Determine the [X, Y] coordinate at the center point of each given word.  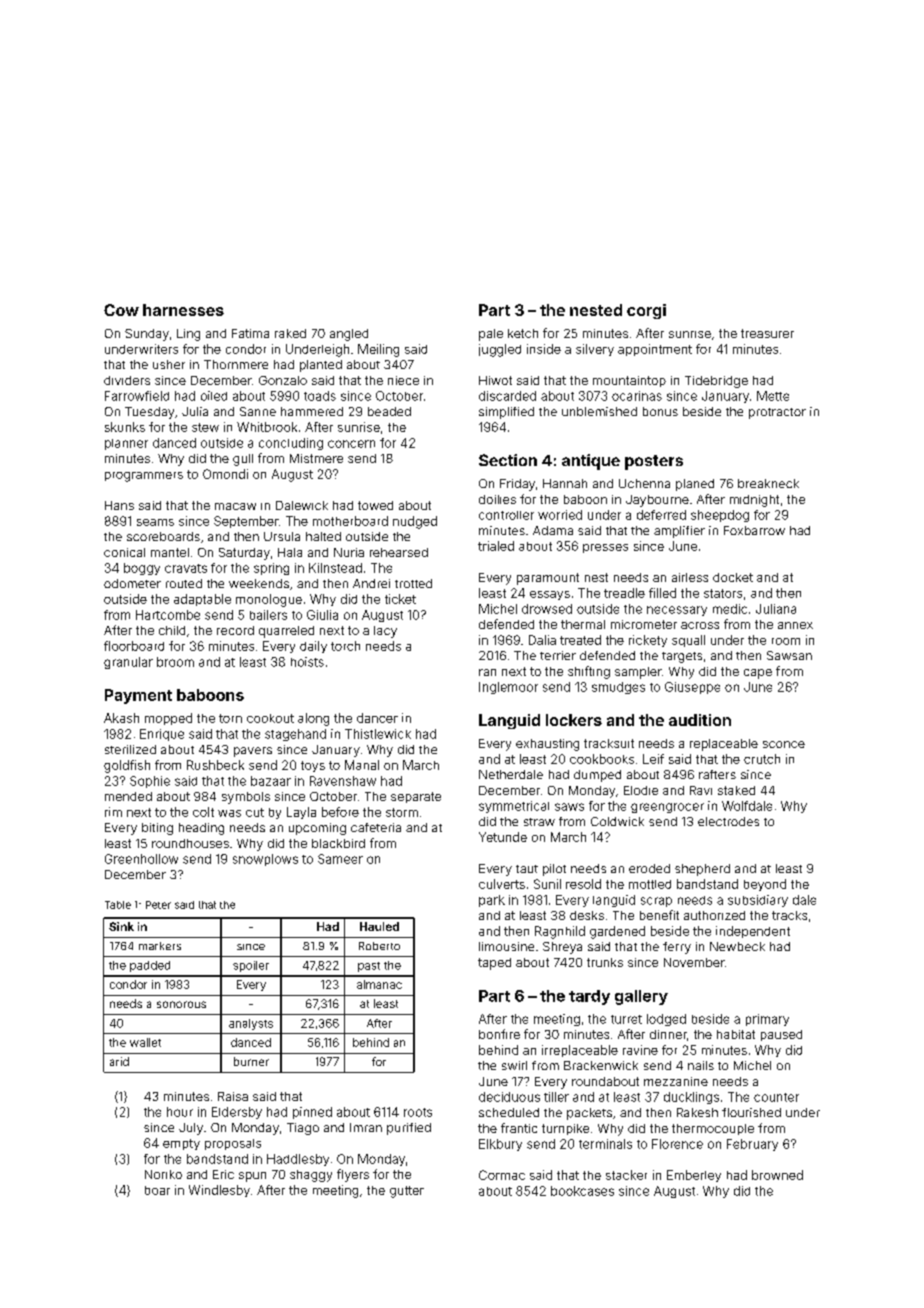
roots [418, 1112]
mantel [170, 552]
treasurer [767, 333]
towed [375, 505]
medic [730, 609]
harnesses [183, 310]
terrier [558, 655]
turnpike [565, 1129]
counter [776, 1097]
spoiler [251, 966]
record [235, 630]
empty [181, 1144]
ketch [523, 333]
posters [654, 462]
